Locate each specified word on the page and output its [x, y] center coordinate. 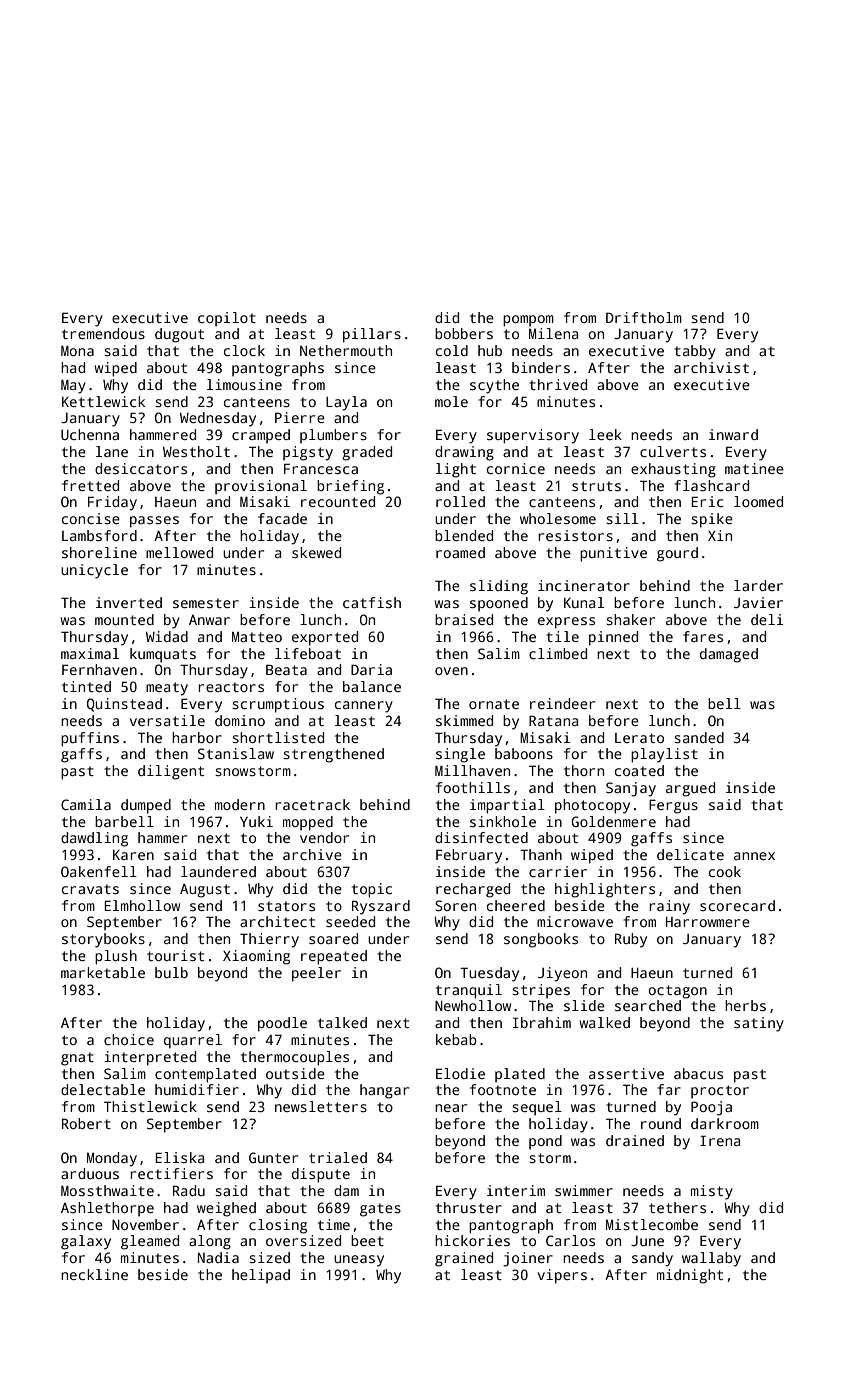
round [661, 1123]
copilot [227, 319]
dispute [321, 1175]
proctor [720, 1092]
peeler [316, 974]
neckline [94, 1274]
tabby [695, 352]
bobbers [464, 333]
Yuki [256, 821]
